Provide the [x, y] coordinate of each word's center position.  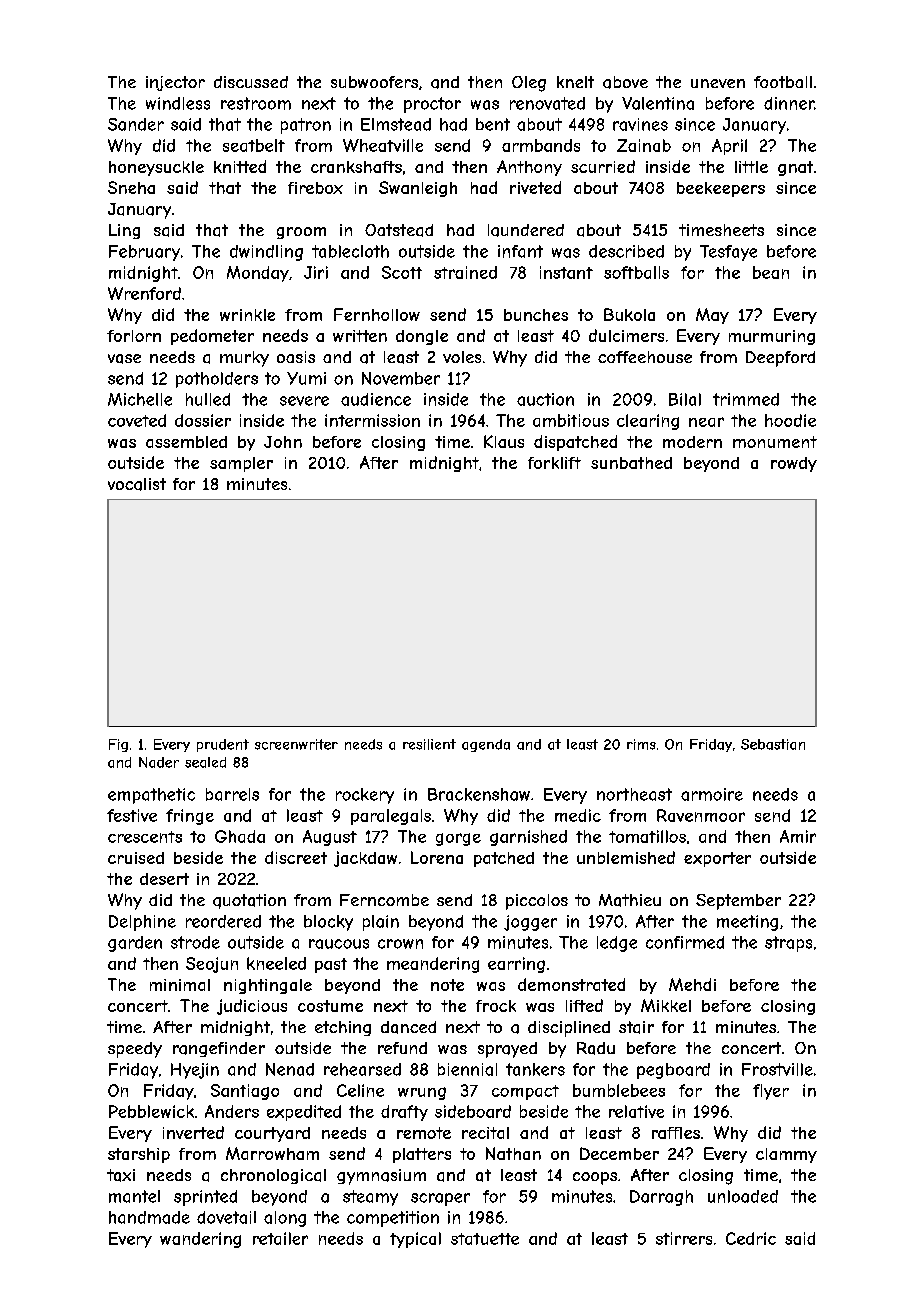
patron [306, 126]
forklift [554, 463]
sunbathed [631, 463]
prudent [223, 745]
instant [566, 272]
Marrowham [272, 1153]
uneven [718, 83]
